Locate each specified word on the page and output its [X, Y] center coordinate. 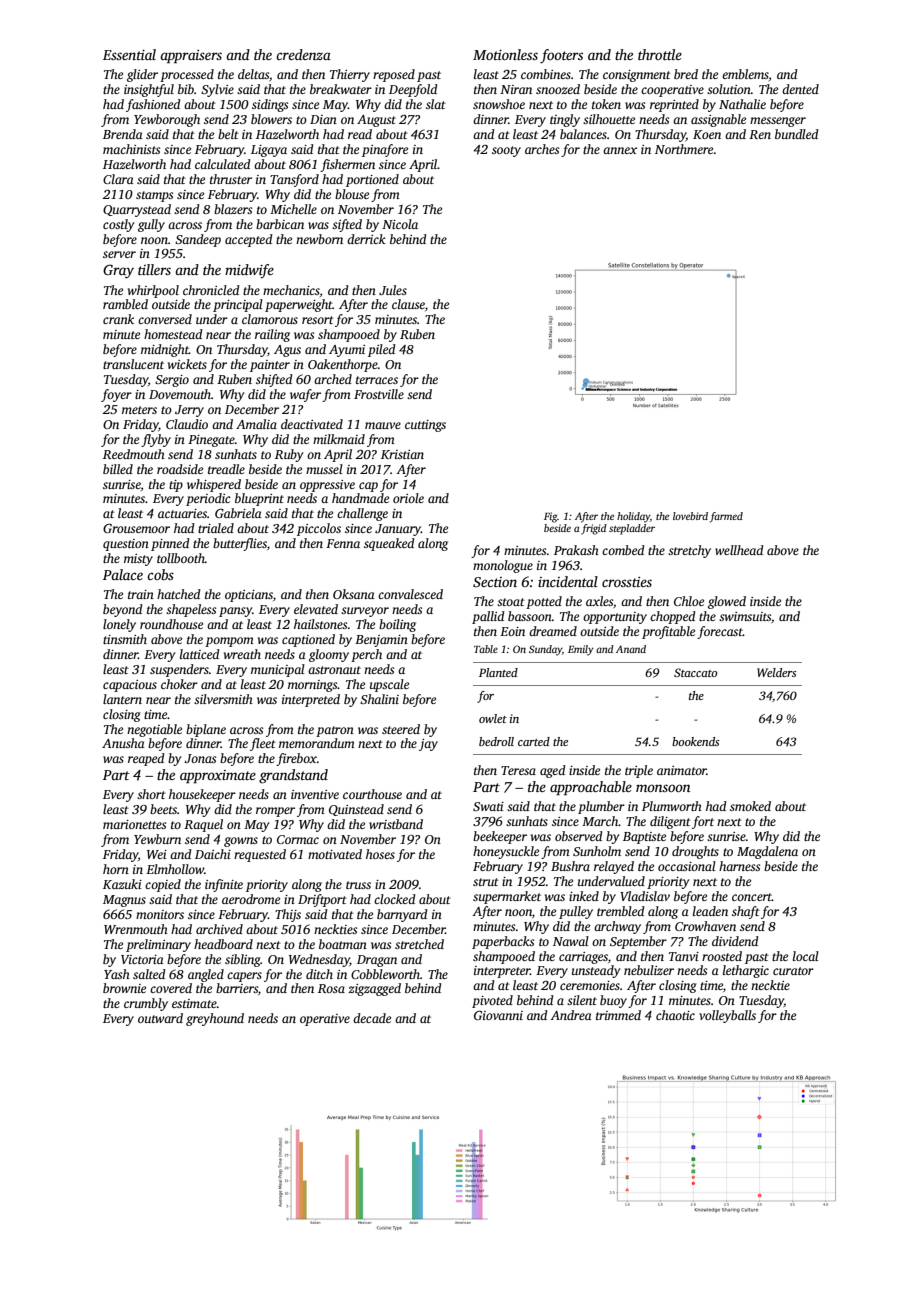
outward [160, 1018]
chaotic [675, 1015]
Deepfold [413, 90]
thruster [231, 179]
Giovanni [498, 1015]
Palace [123, 574]
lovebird [690, 516]
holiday [633, 517]
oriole [408, 498]
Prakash [576, 550]
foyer [116, 395]
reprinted [674, 105]
